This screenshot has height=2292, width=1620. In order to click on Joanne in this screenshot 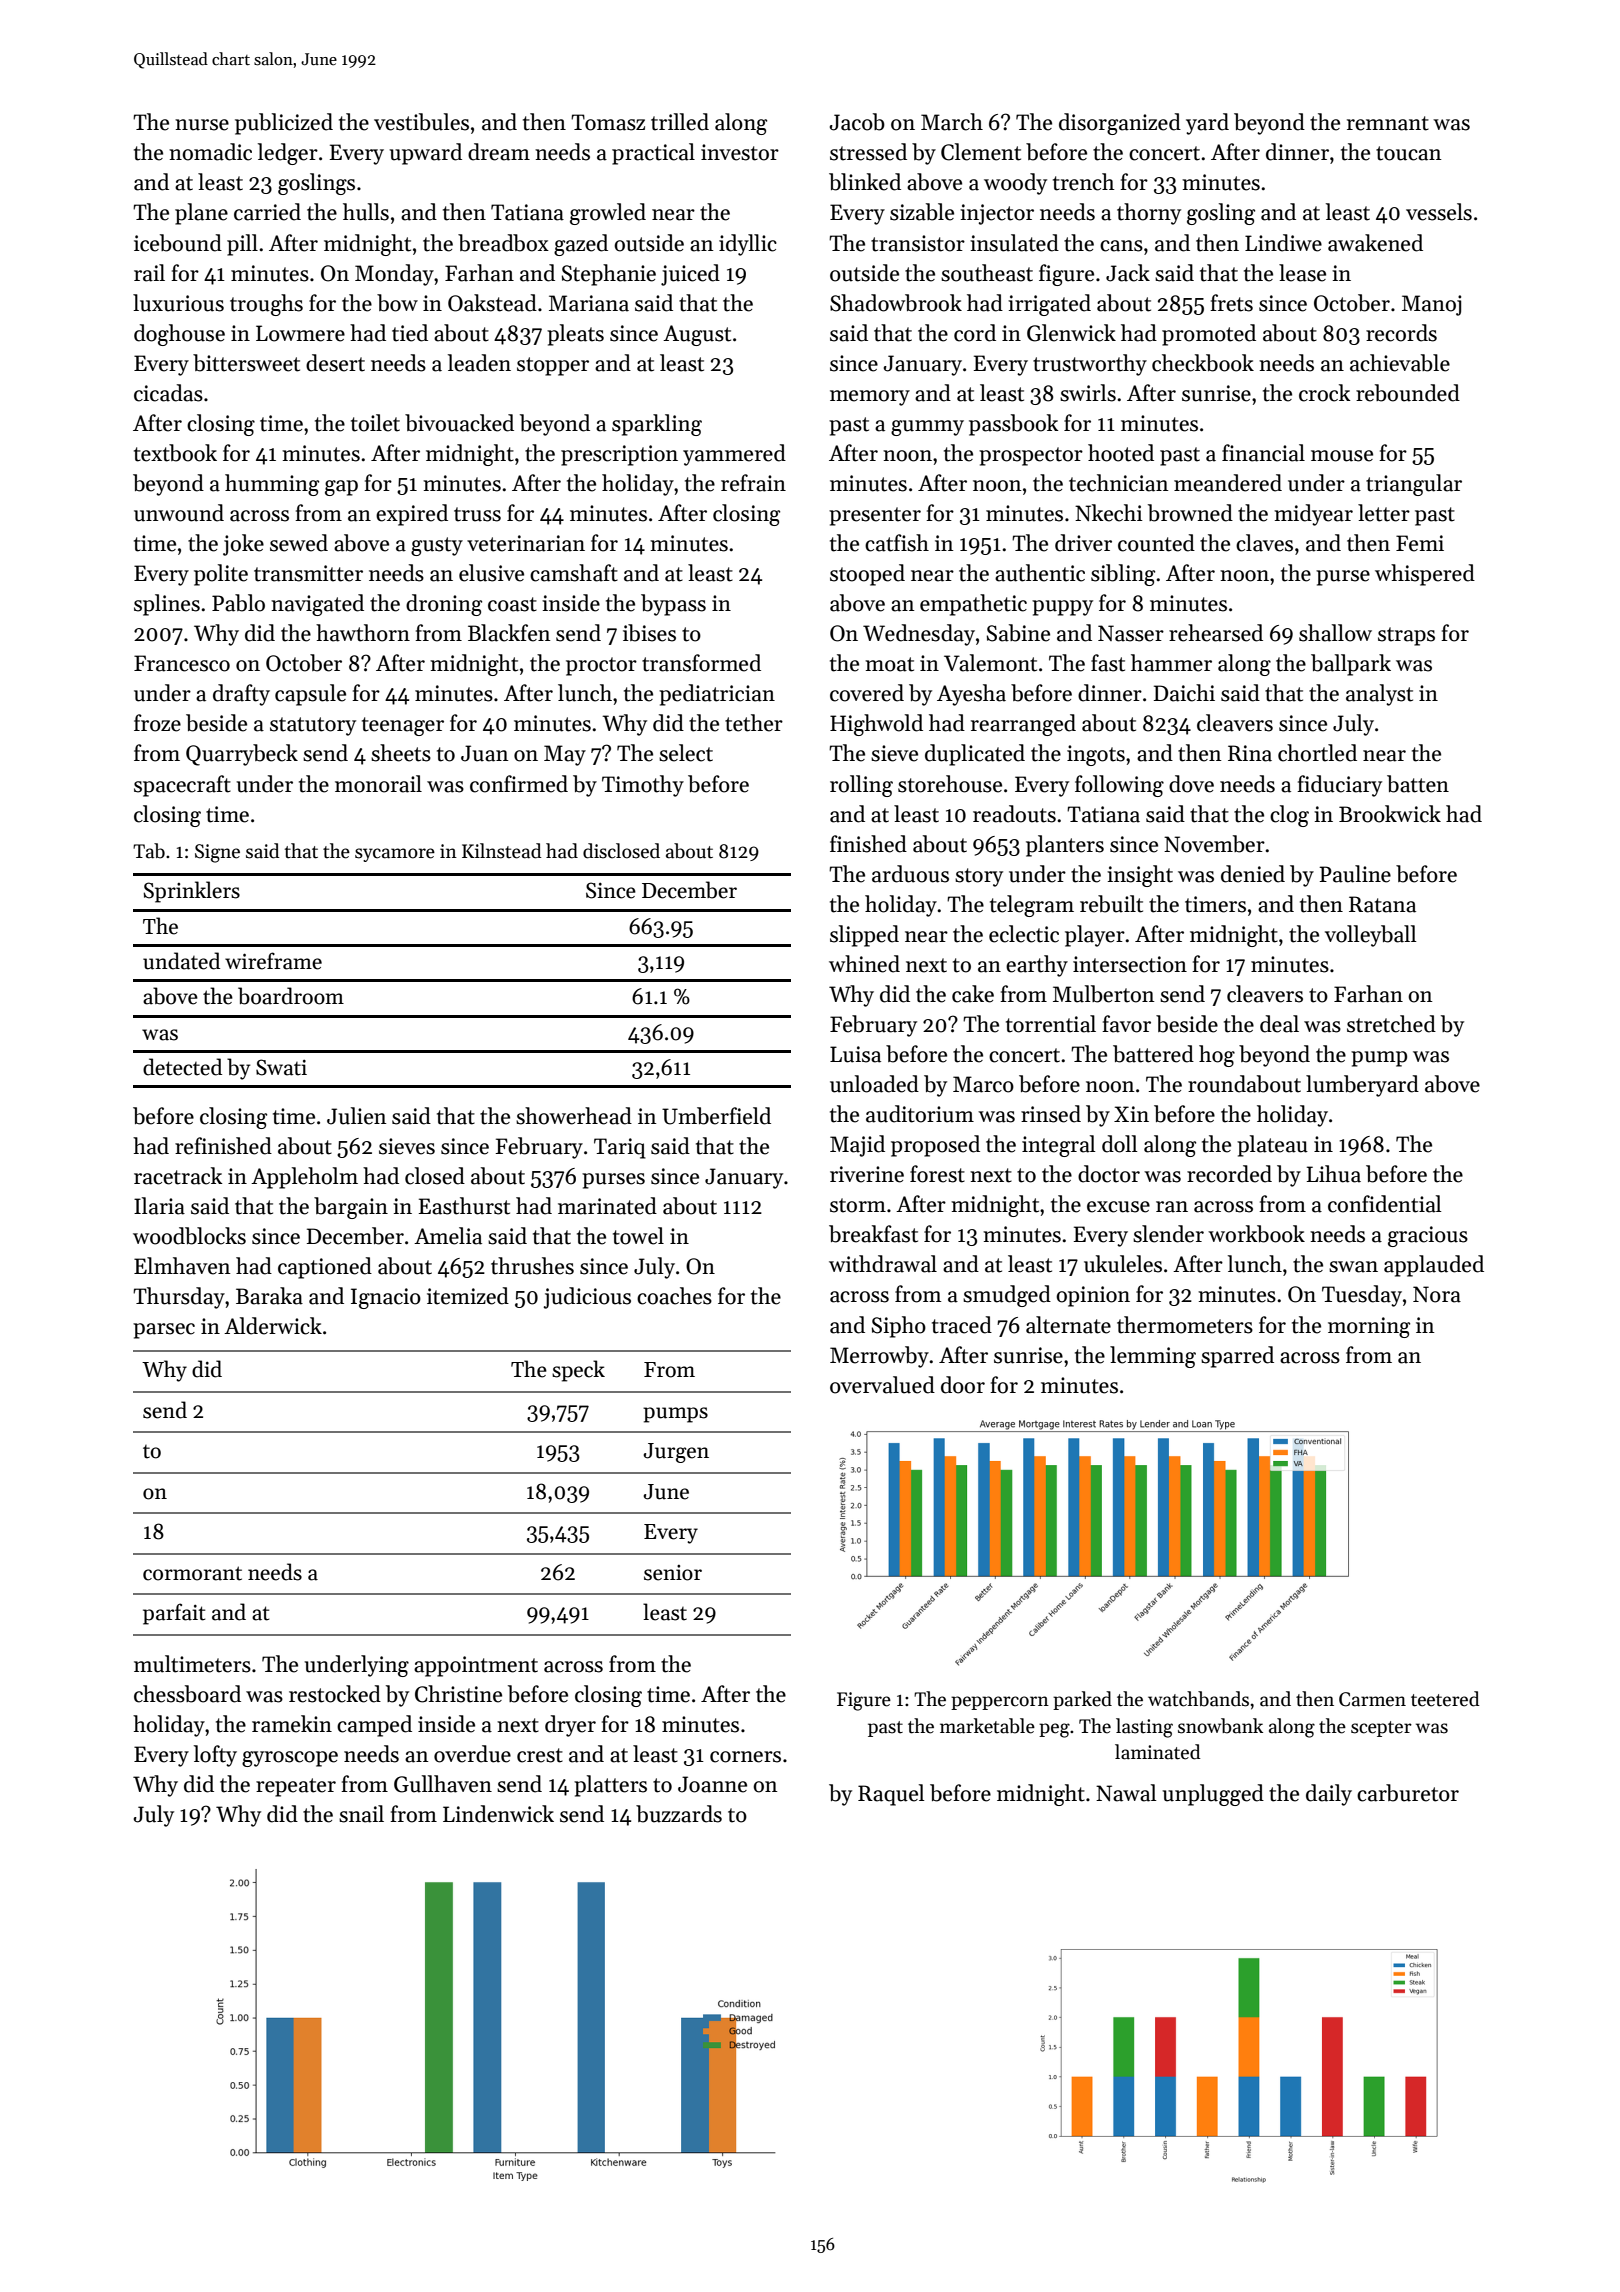, I will do `click(712, 1784)`.
